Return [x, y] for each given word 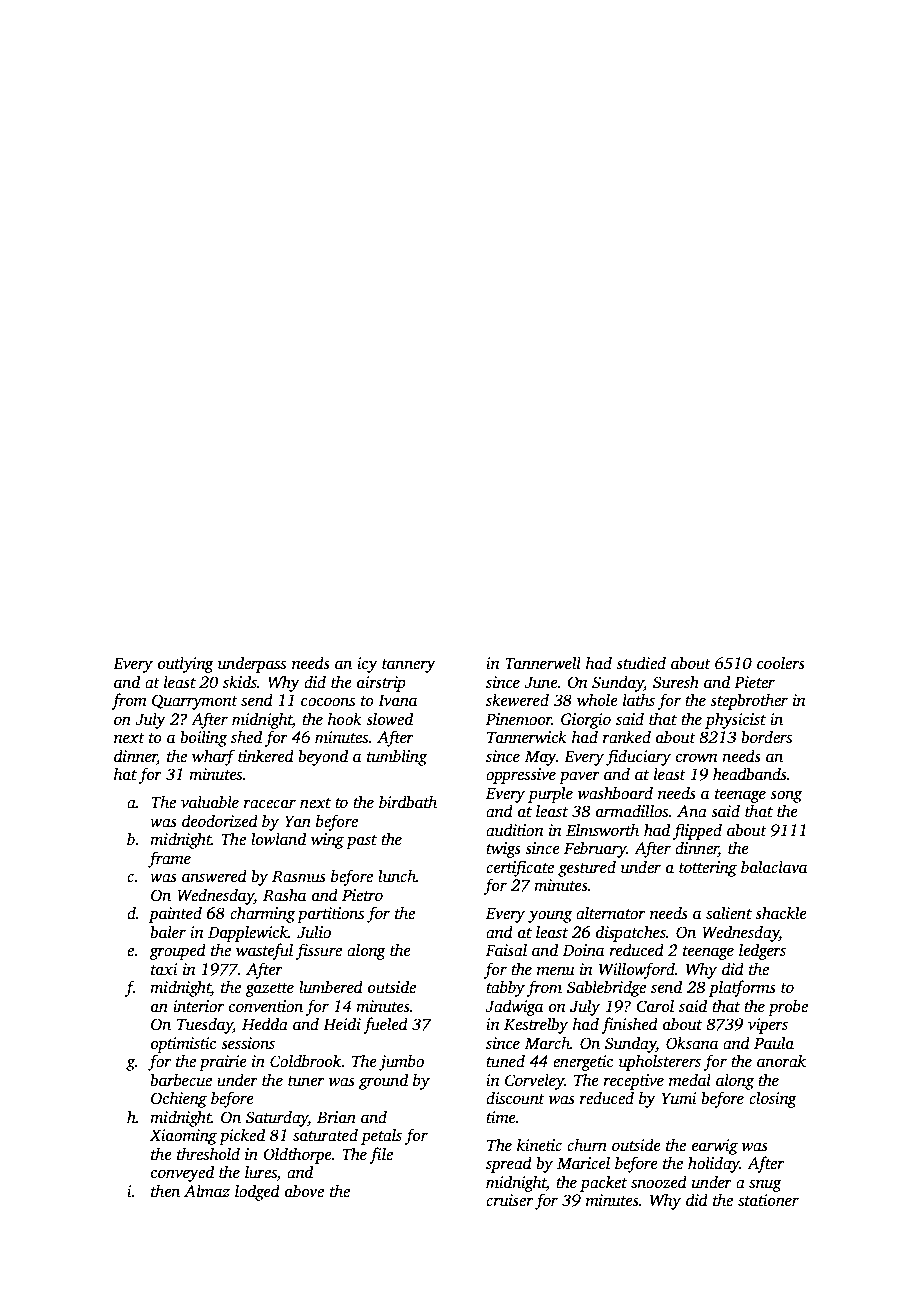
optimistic [183, 1045]
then [165, 1191]
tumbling [397, 757]
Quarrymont [195, 702]
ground [383, 1081]
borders [766, 737]
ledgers [762, 951]
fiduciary [638, 757]
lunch [397, 875]
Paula [774, 1042]
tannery [409, 666]
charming [262, 914]
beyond [323, 757]
